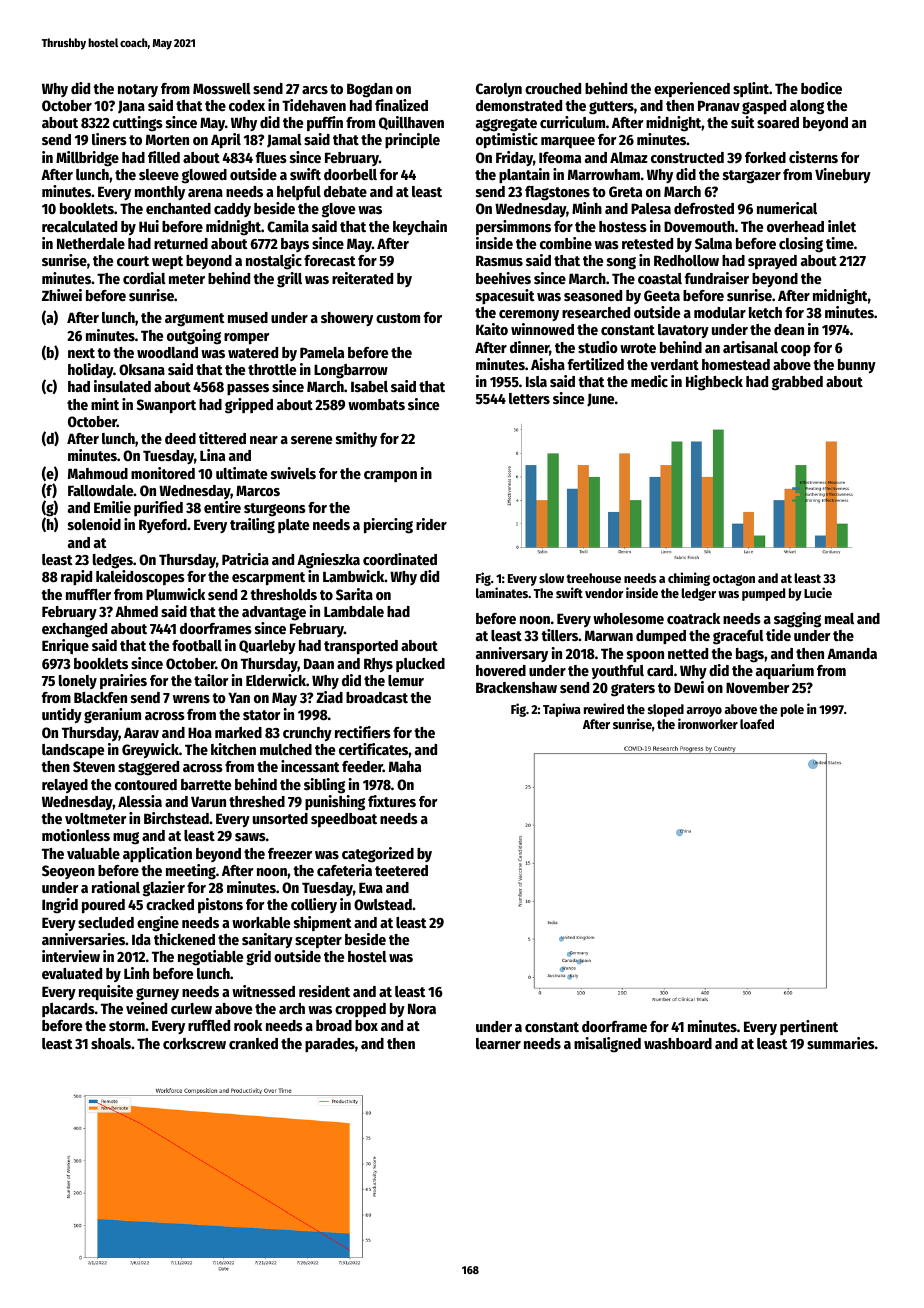 Image resolution: width=924 pixels, height=1308 pixels. What do you see at coordinates (765, 157) in the screenshot?
I see `forked` at bounding box center [765, 157].
